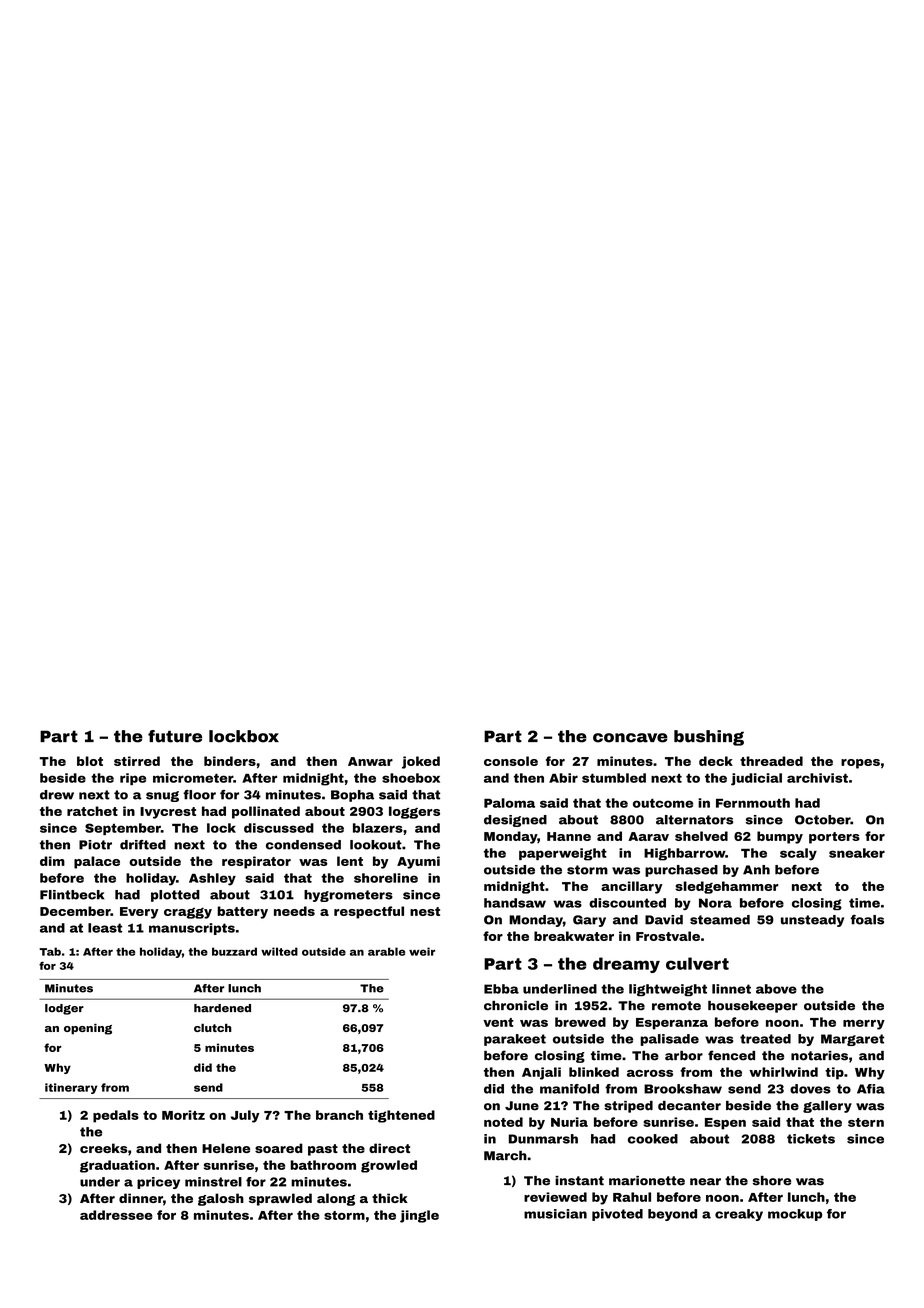  What do you see at coordinates (834, 1073) in the image?
I see `tip` at bounding box center [834, 1073].
